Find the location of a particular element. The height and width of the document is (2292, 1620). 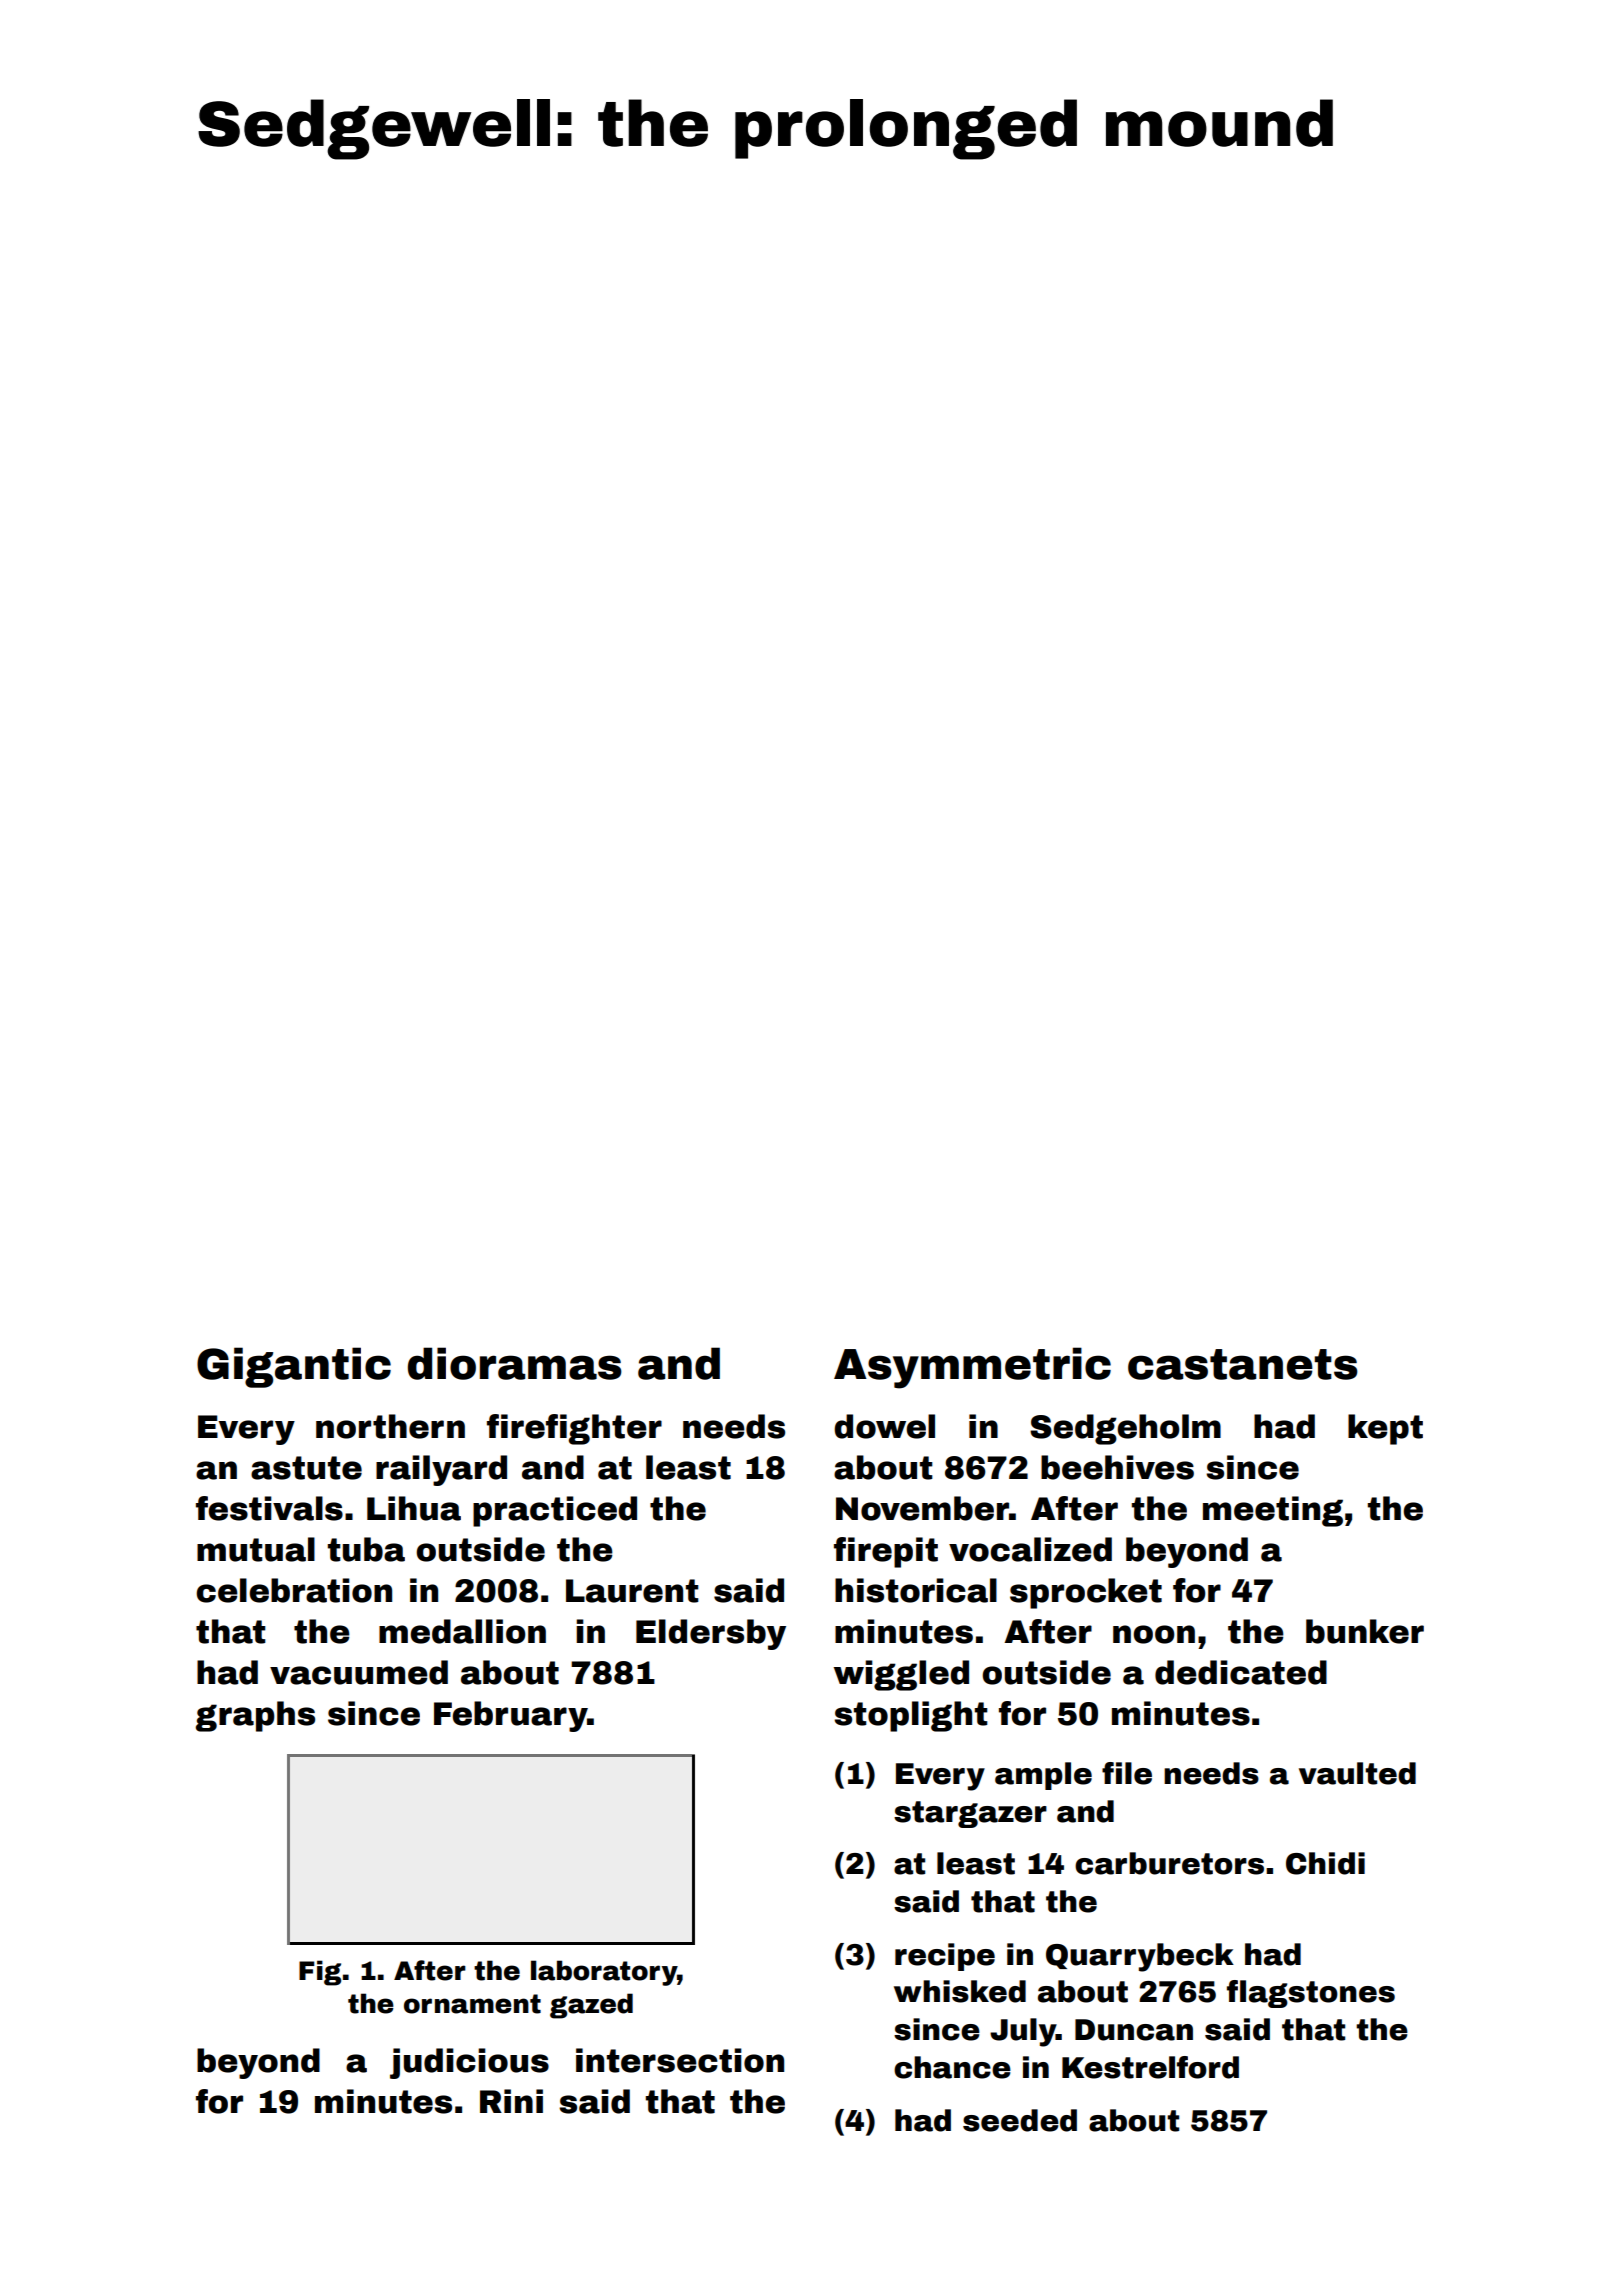

bunker is located at coordinates (1365, 1631).
